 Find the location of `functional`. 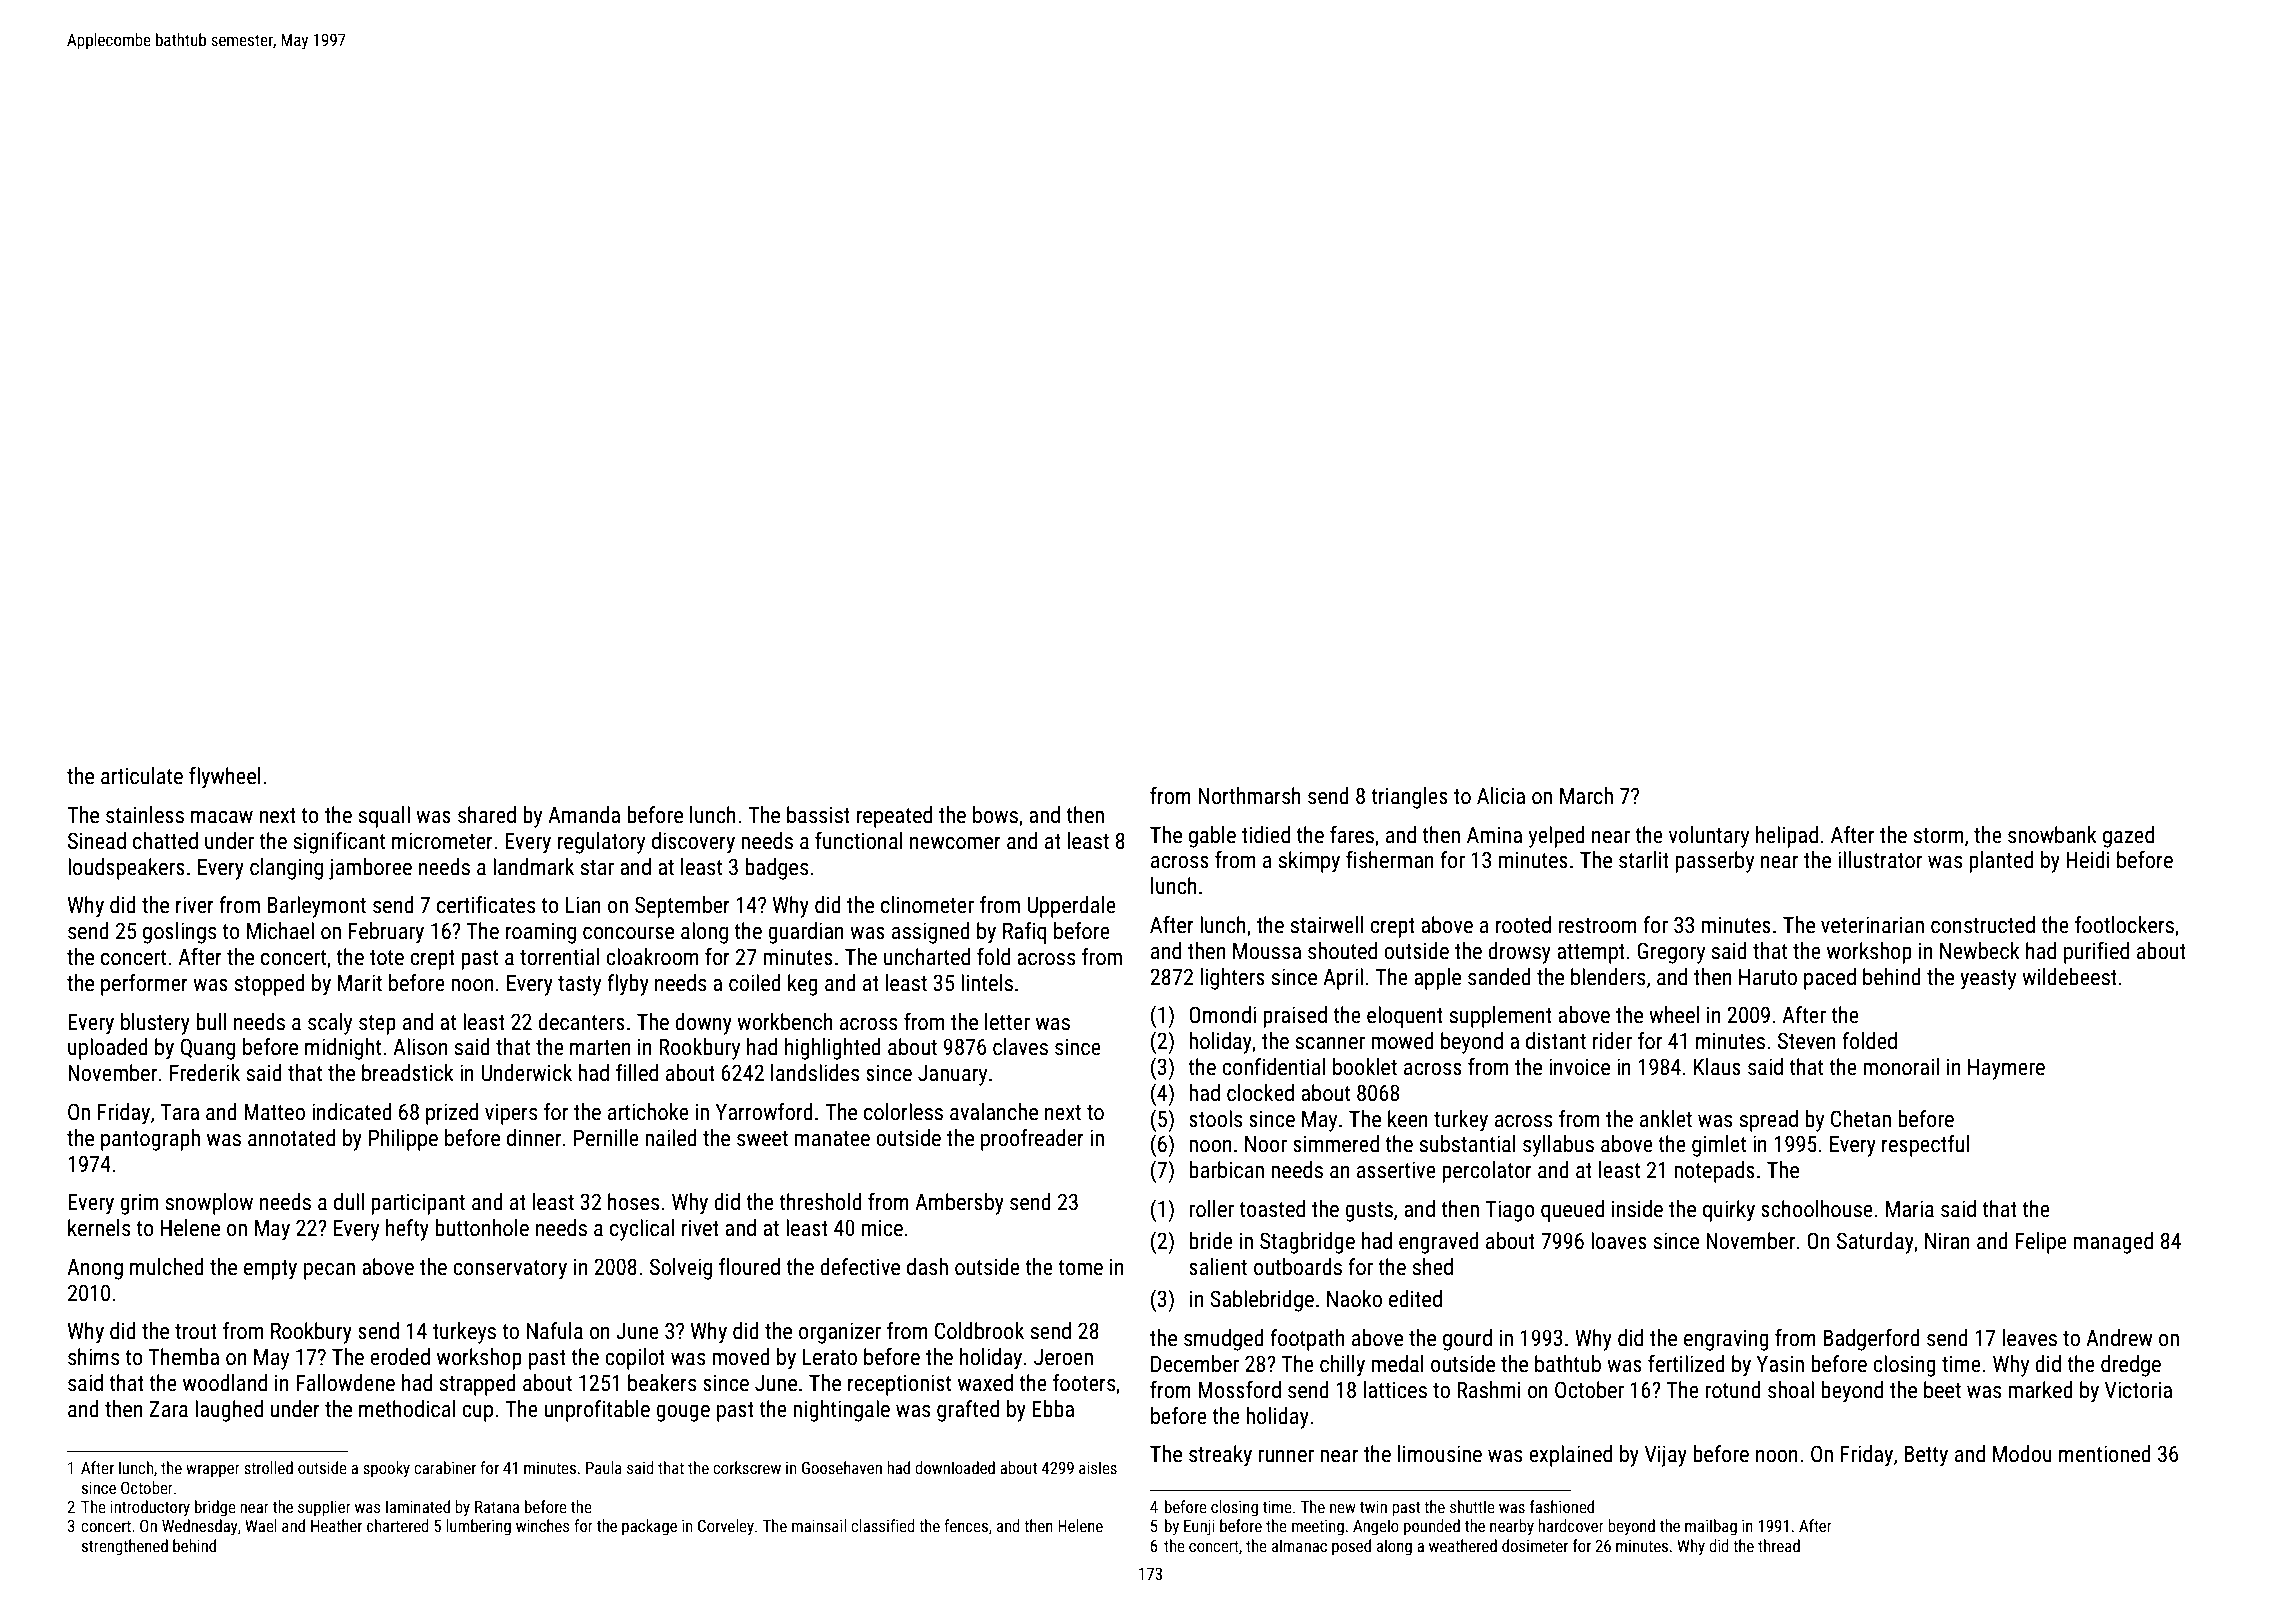

functional is located at coordinates (859, 841).
